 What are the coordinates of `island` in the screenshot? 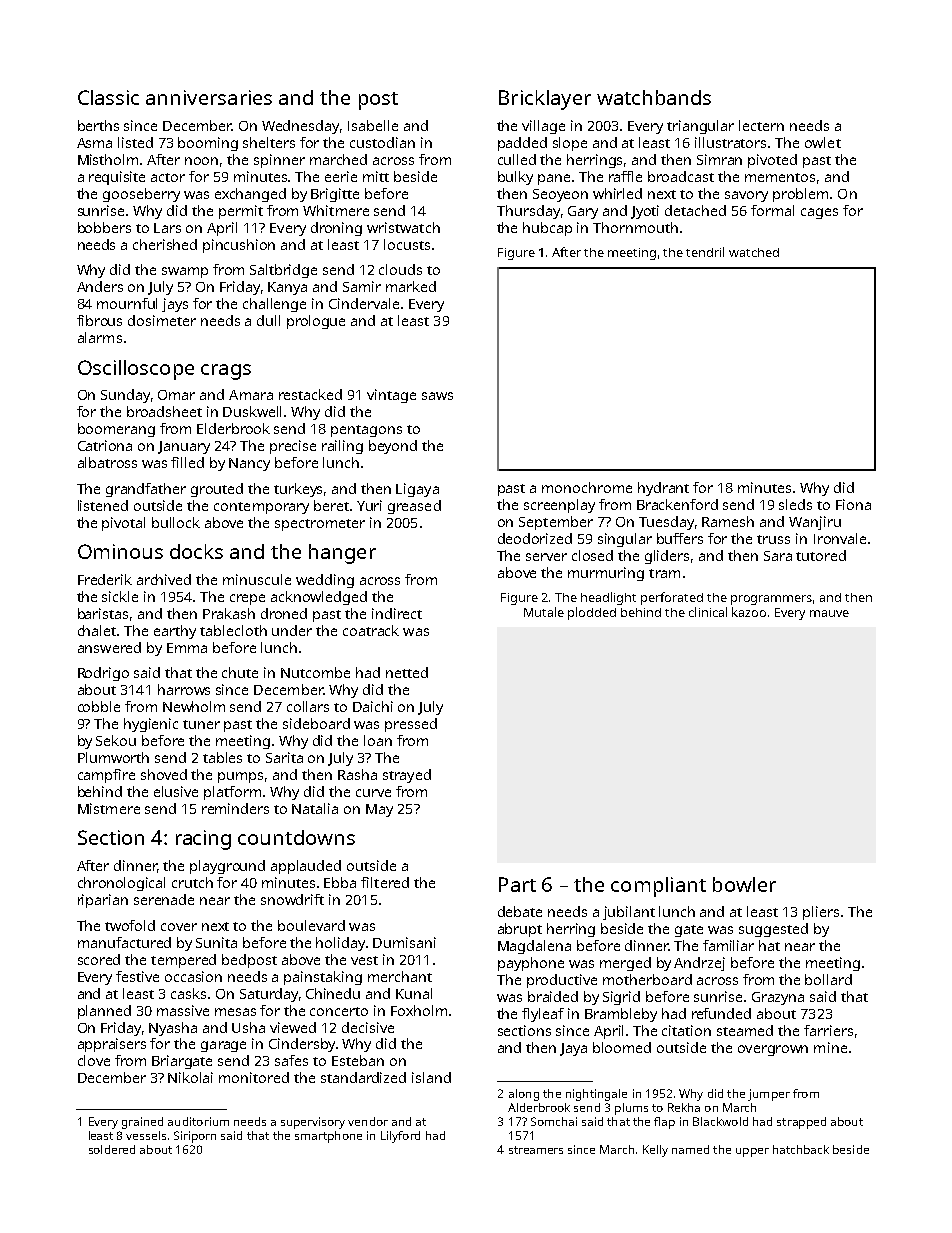 It's located at (431, 1077).
